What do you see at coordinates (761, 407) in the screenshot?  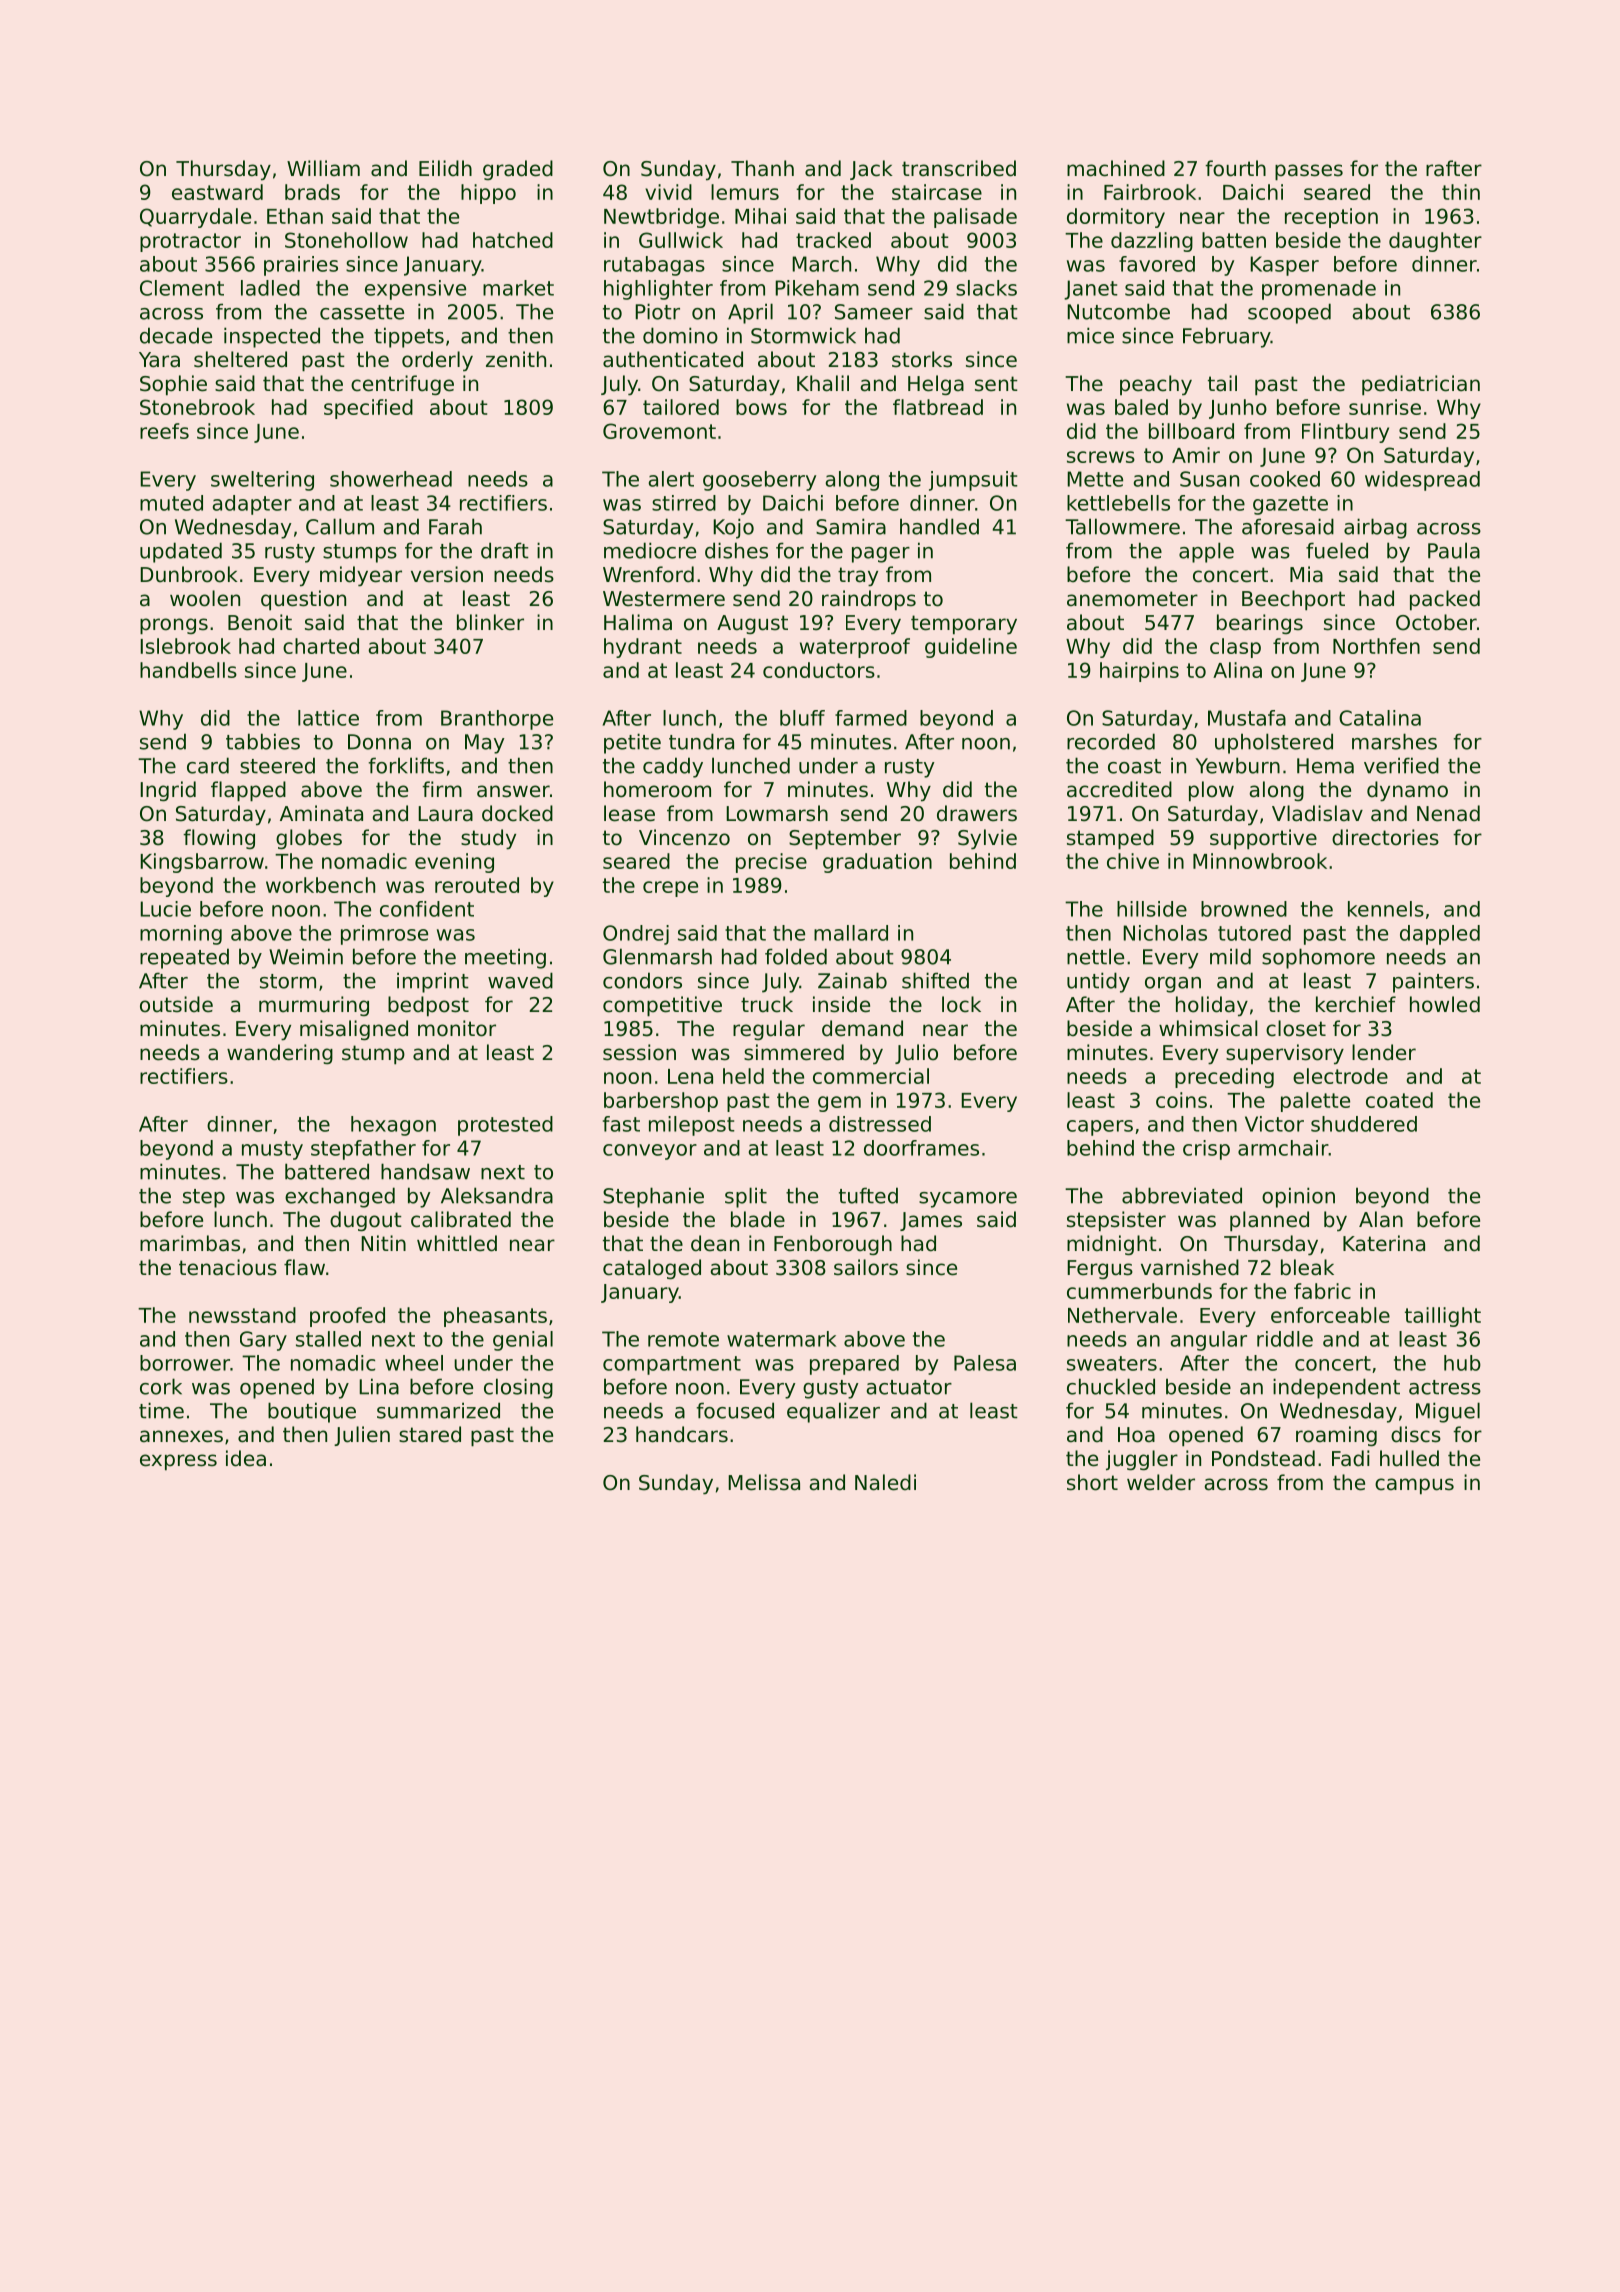 I see `bows` at bounding box center [761, 407].
